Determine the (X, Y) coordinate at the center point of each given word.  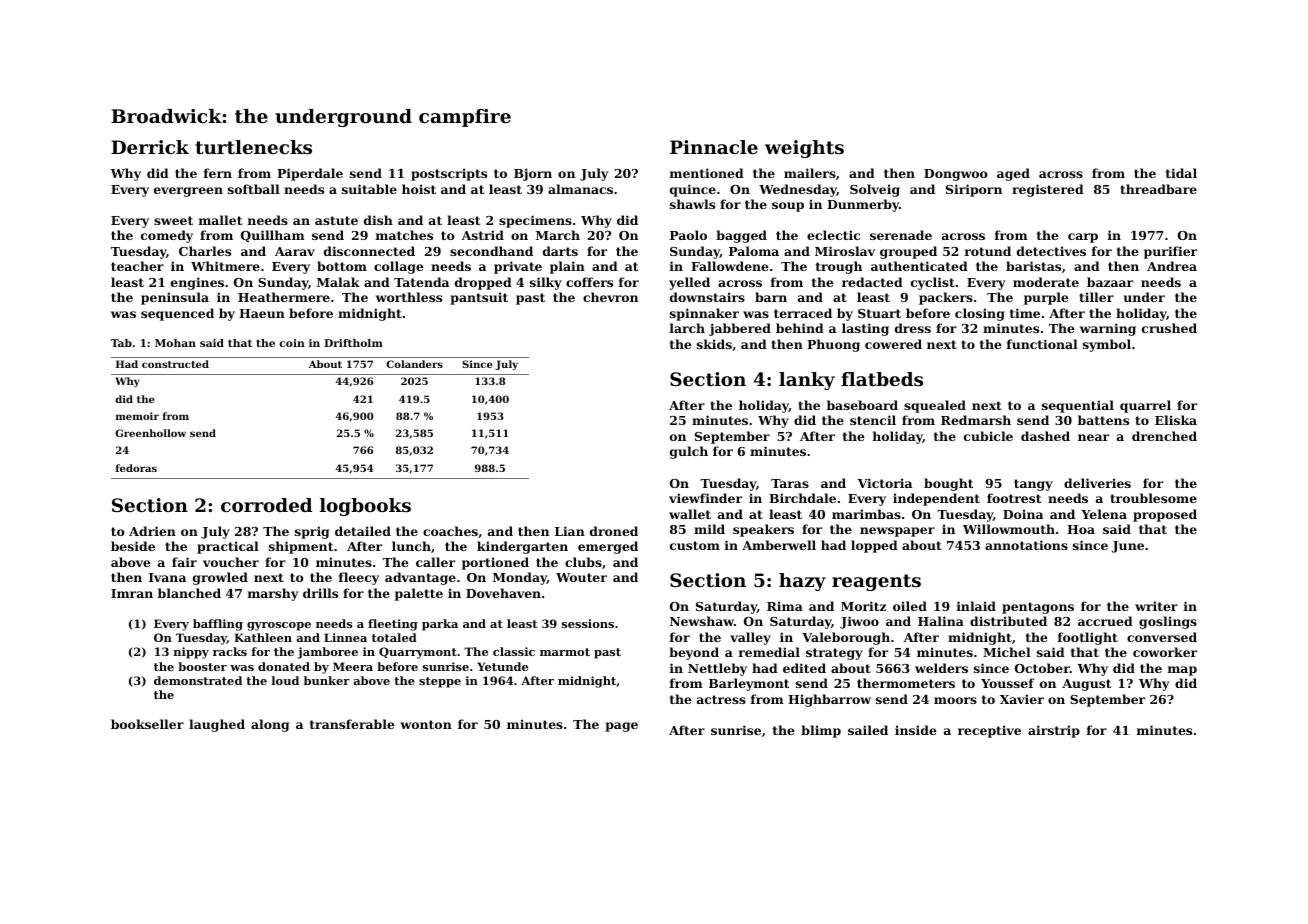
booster (202, 666)
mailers (810, 173)
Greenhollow (150, 433)
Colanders (414, 364)
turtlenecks (253, 147)
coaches (450, 531)
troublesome (1153, 498)
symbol (1107, 345)
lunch (411, 546)
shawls (692, 204)
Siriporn (974, 190)
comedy (167, 236)
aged (1013, 174)
